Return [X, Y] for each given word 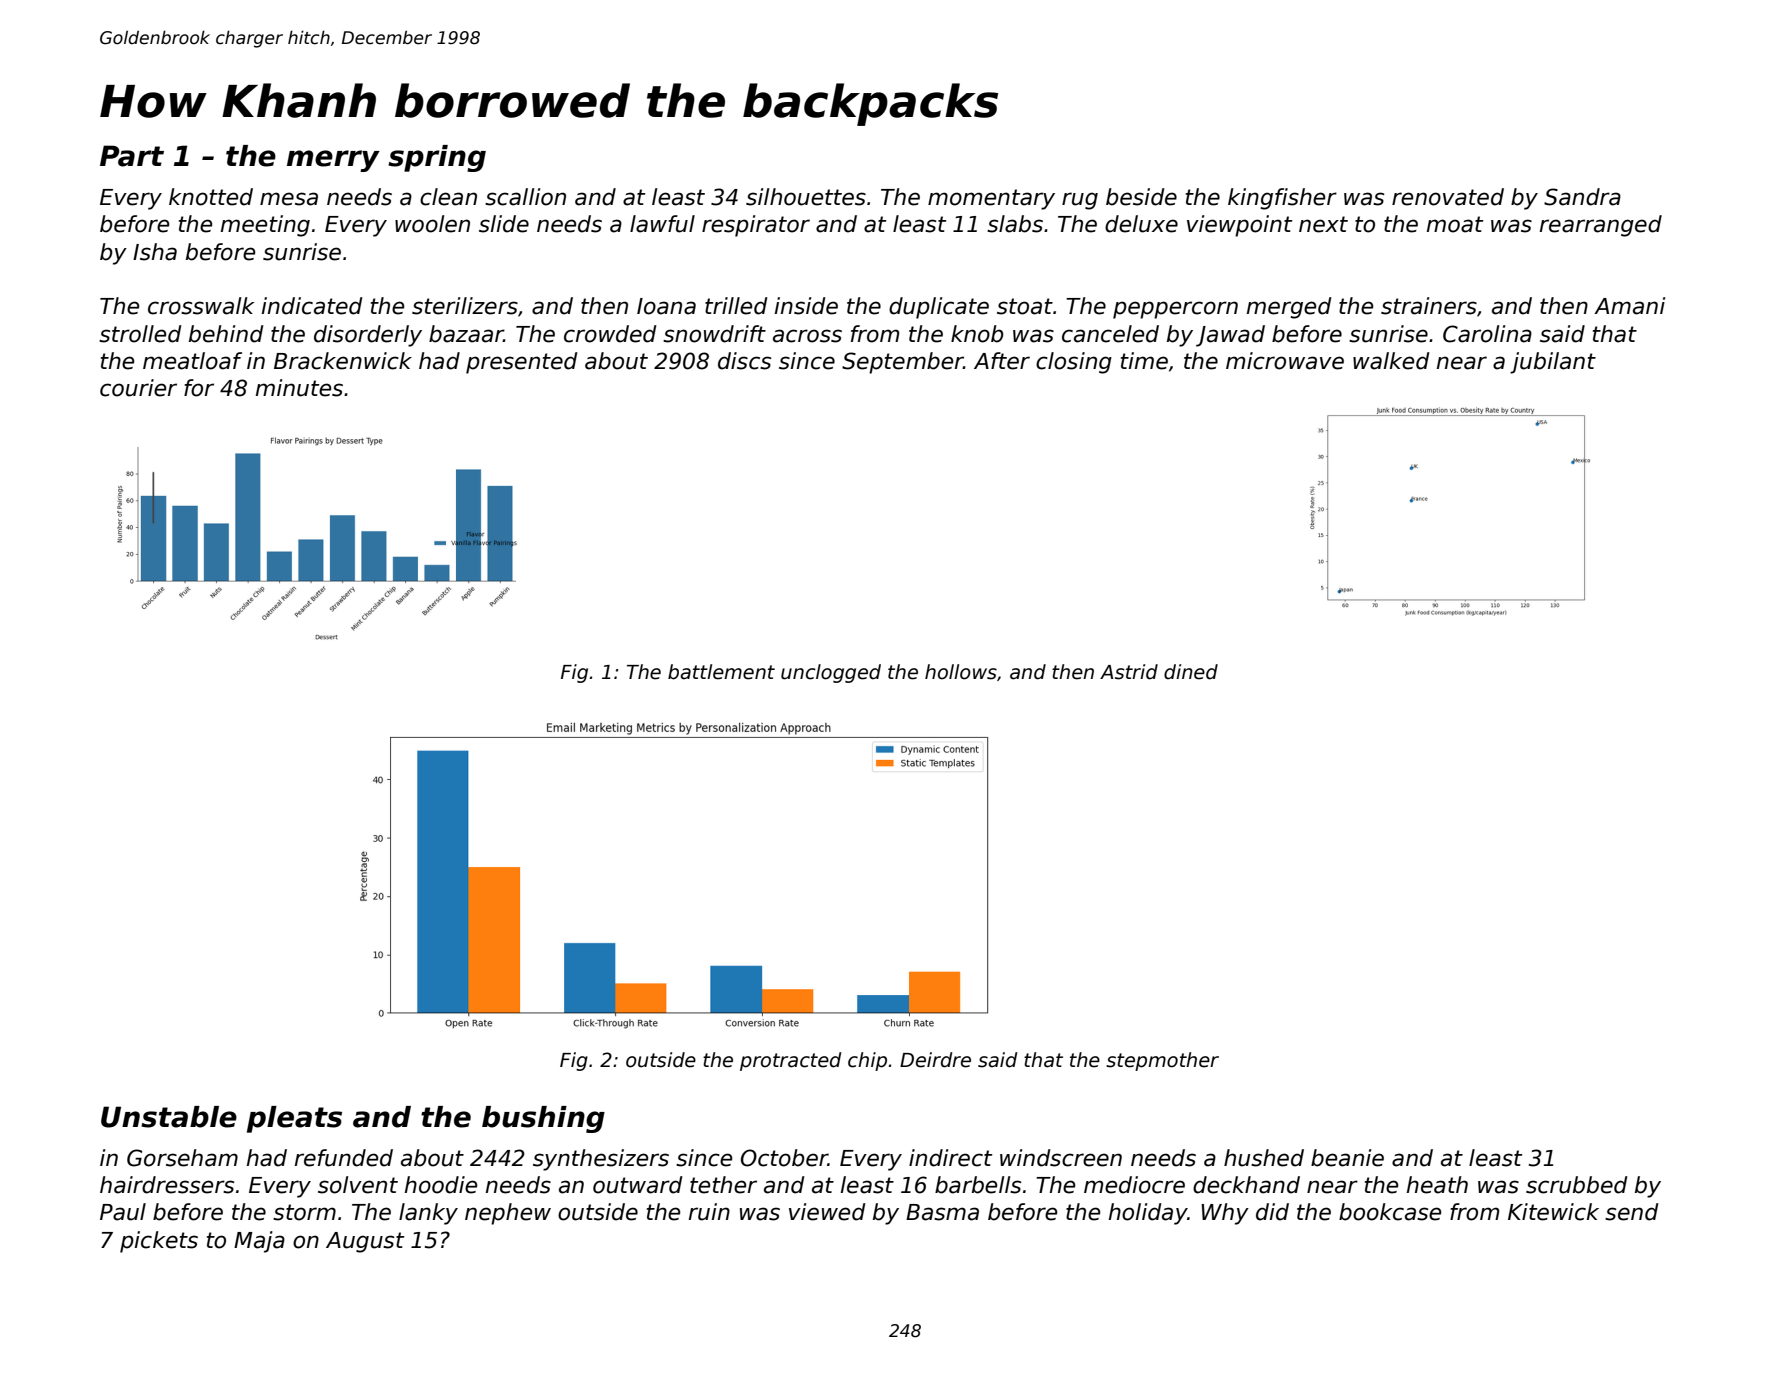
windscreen [1061, 1158]
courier [138, 388]
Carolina [1487, 334]
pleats [294, 1119]
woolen [432, 224]
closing [1074, 363]
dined [1191, 672]
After [1002, 361]
